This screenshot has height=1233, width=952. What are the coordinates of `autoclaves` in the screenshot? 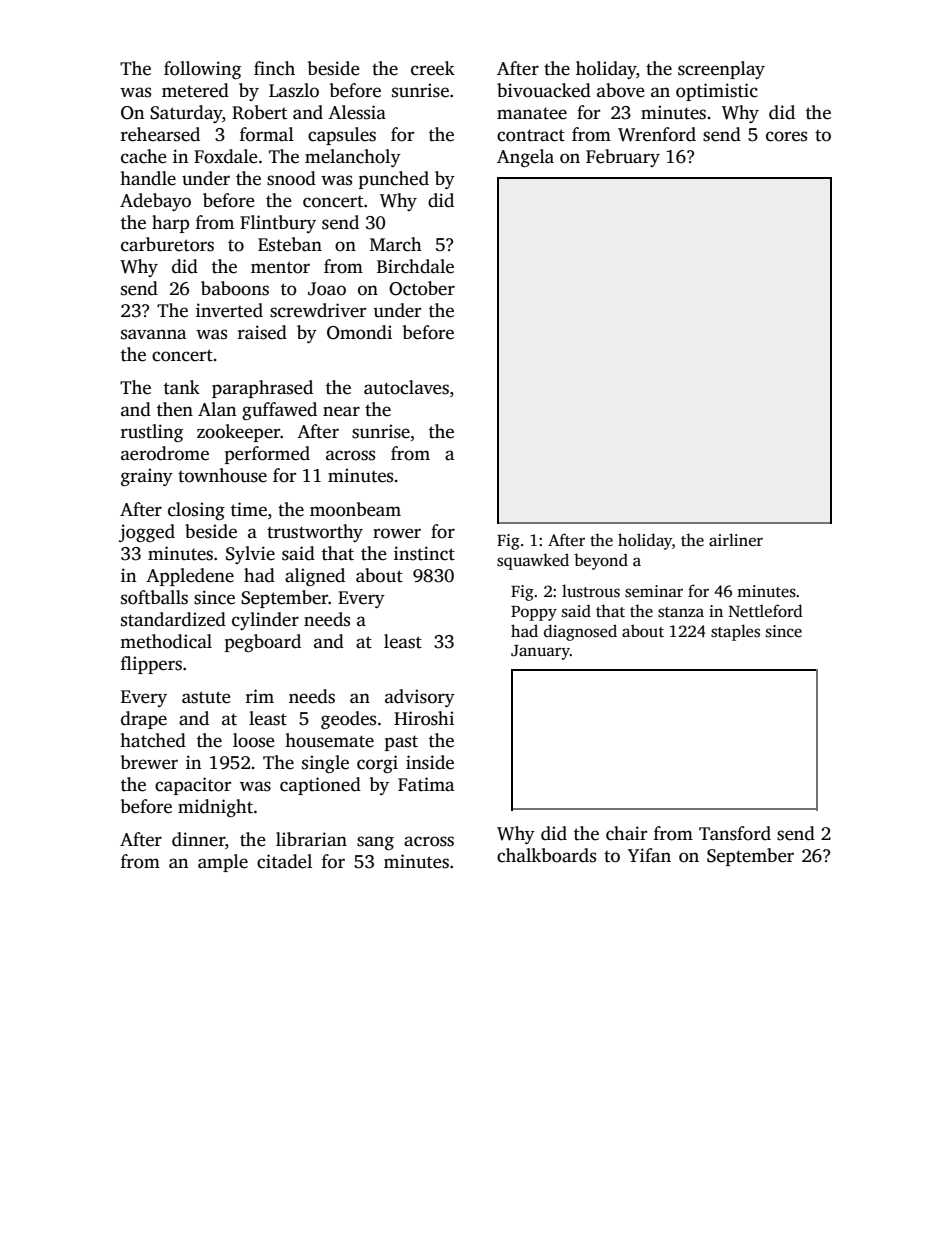 It's located at (406, 387).
